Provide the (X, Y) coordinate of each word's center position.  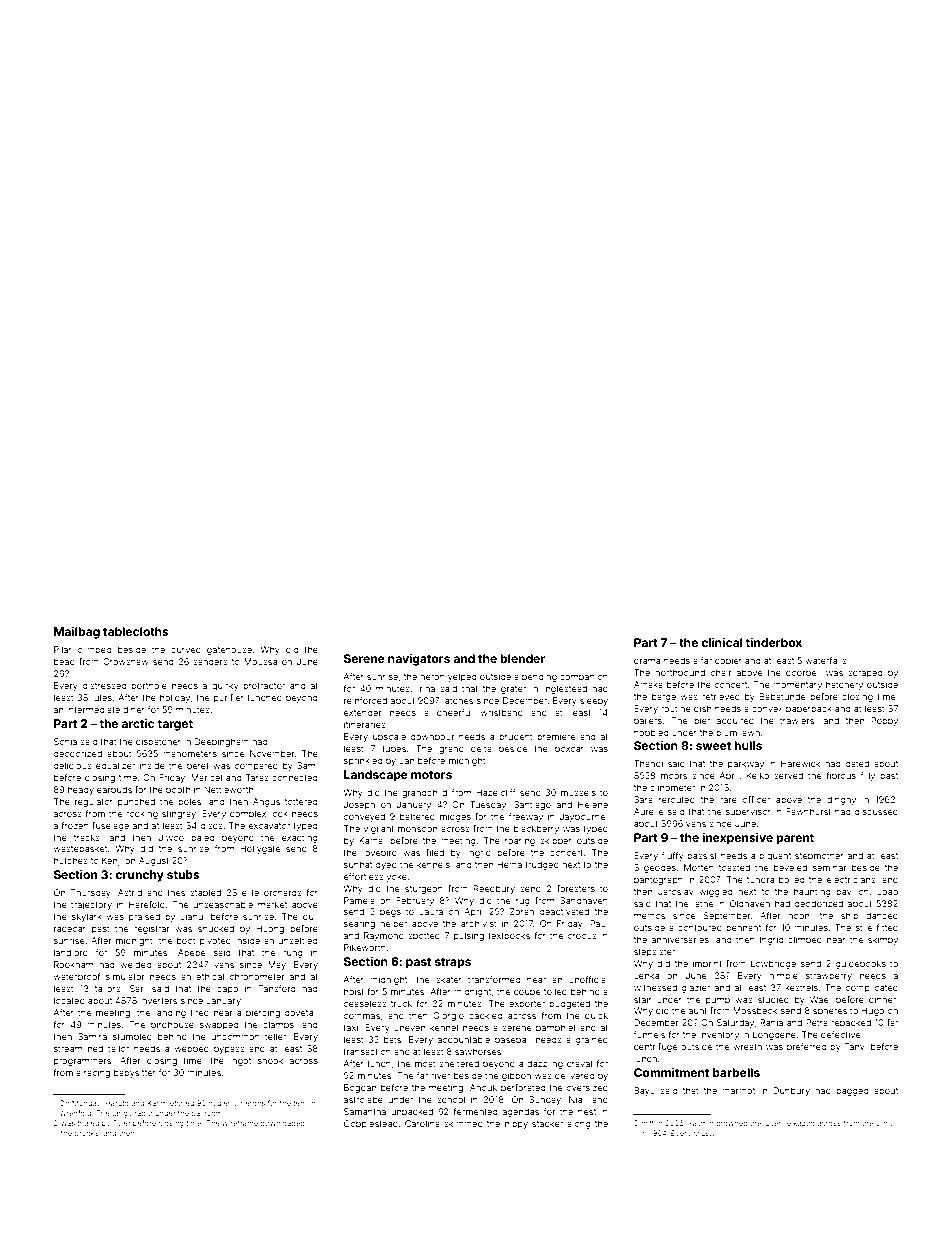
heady (81, 790)
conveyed (364, 817)
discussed (876, 811)
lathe (703, 903)
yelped (462, 677)
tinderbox (774, 642)
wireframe (240, 1123)
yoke (397, 877)
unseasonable (223, 904)
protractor (264, 687)
